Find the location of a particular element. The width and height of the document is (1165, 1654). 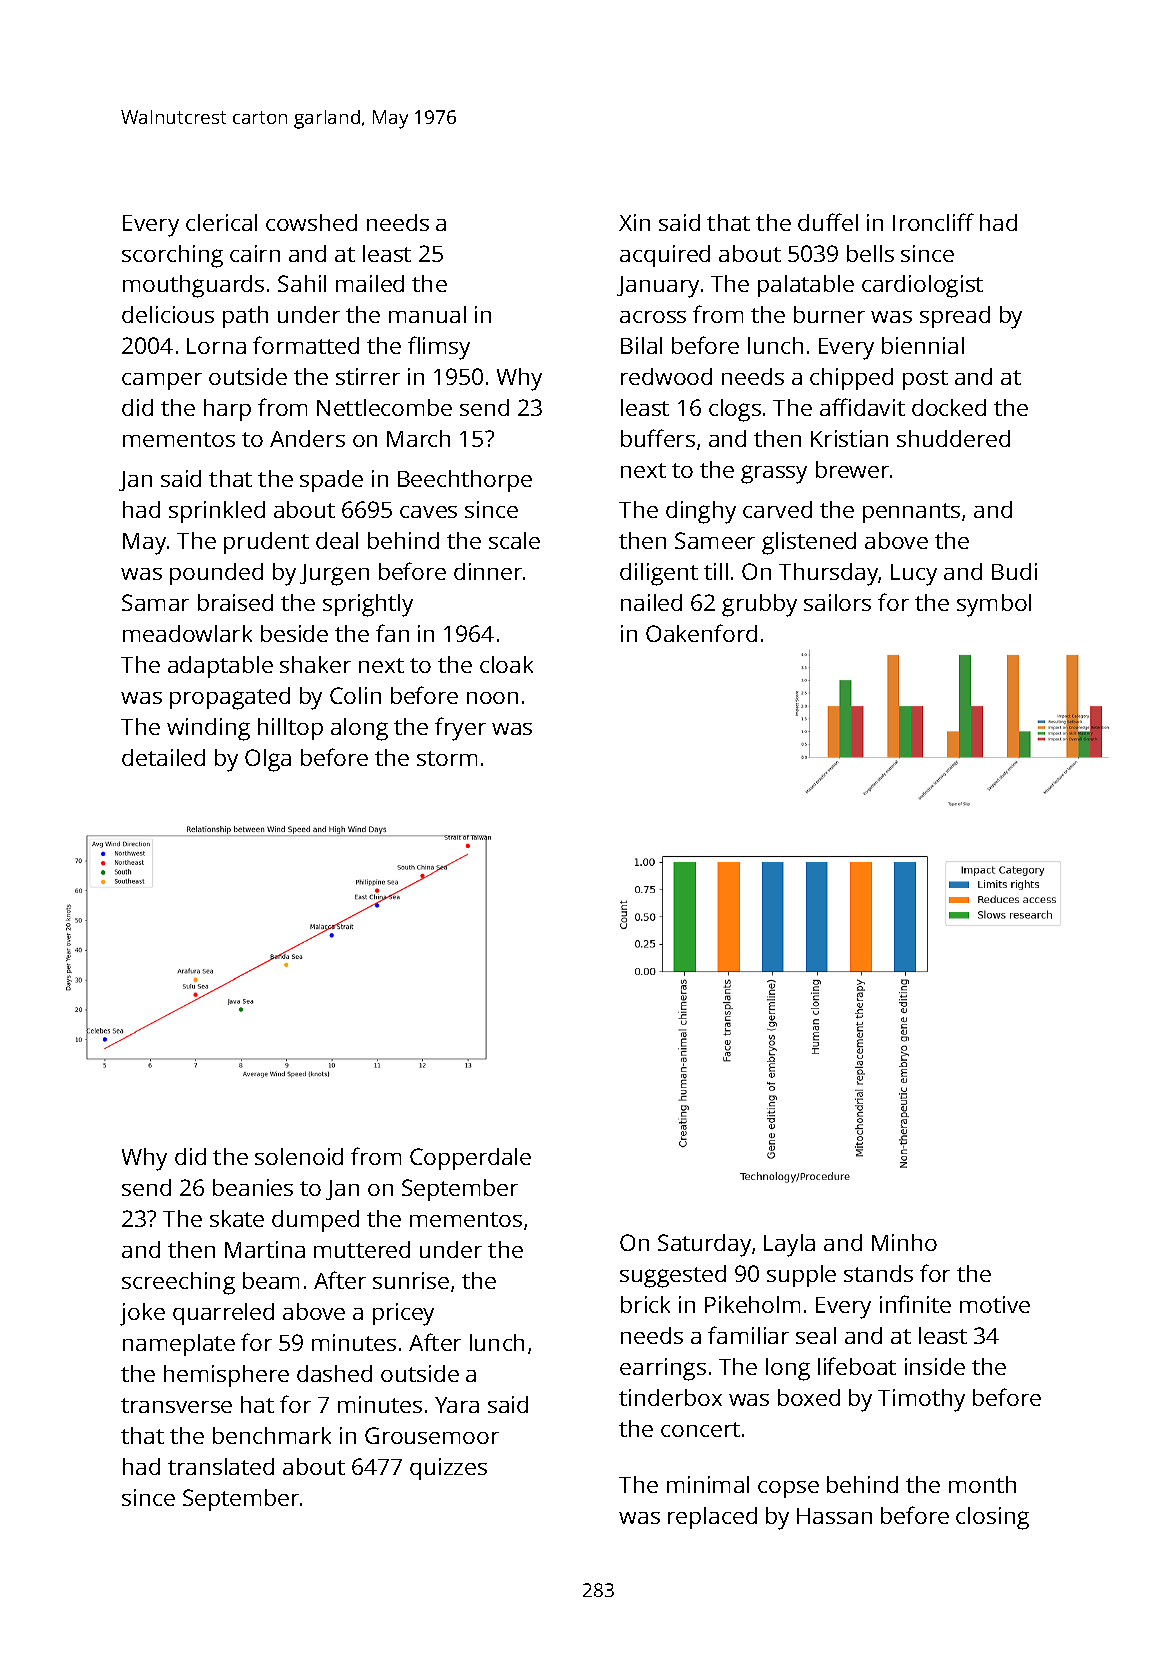

closing is located at coordinates (992, 1518).
